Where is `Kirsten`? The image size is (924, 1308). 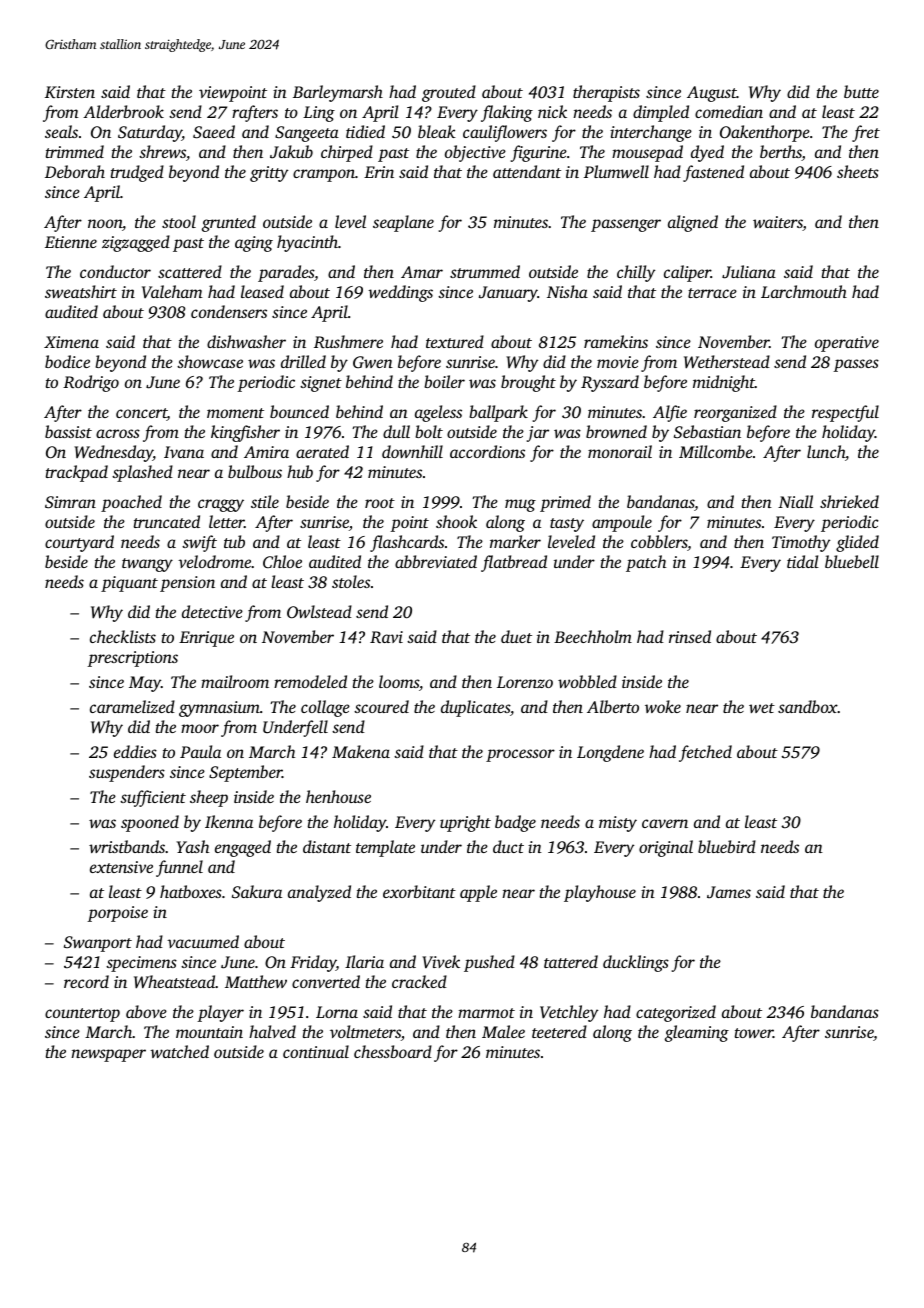
Kirsten is located at coordinates (70, 92).
